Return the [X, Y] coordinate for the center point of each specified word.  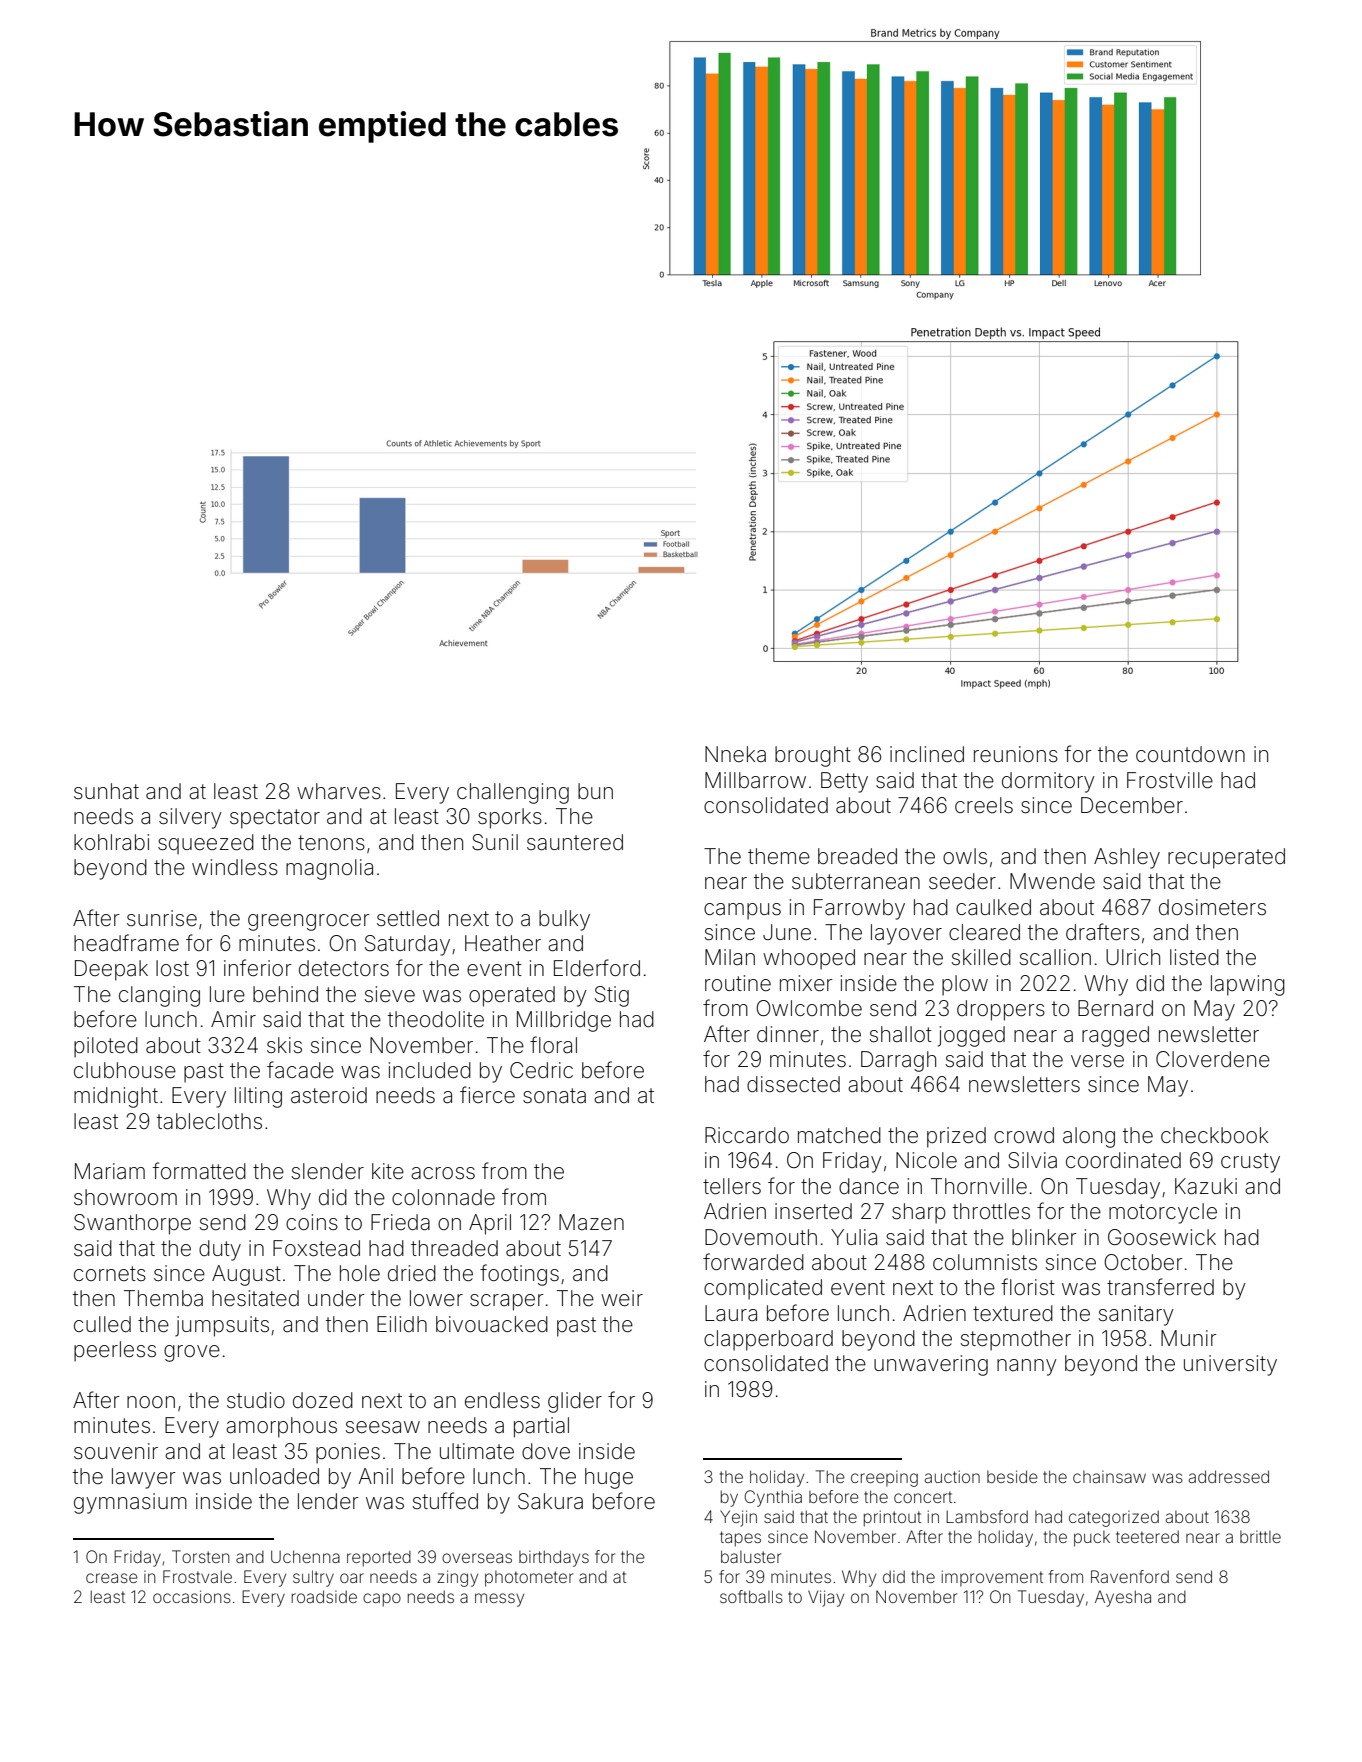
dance [869, 1186]
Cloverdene [1213, 1059]
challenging [513, 793]
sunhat [106, 791]
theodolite [436, 1019]
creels [984, 805]
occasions [192, 1596]
